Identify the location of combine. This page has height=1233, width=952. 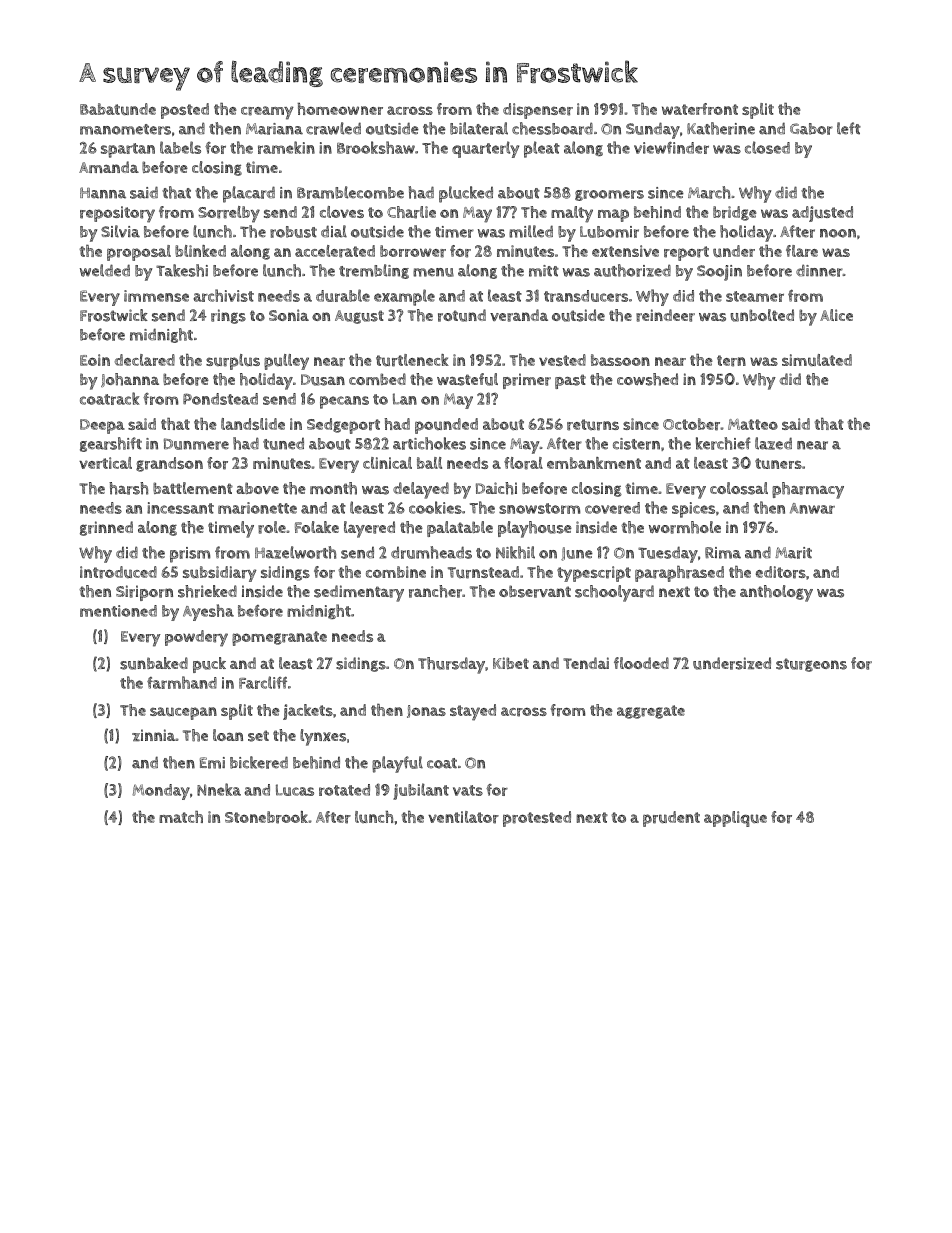
(396, 572).
